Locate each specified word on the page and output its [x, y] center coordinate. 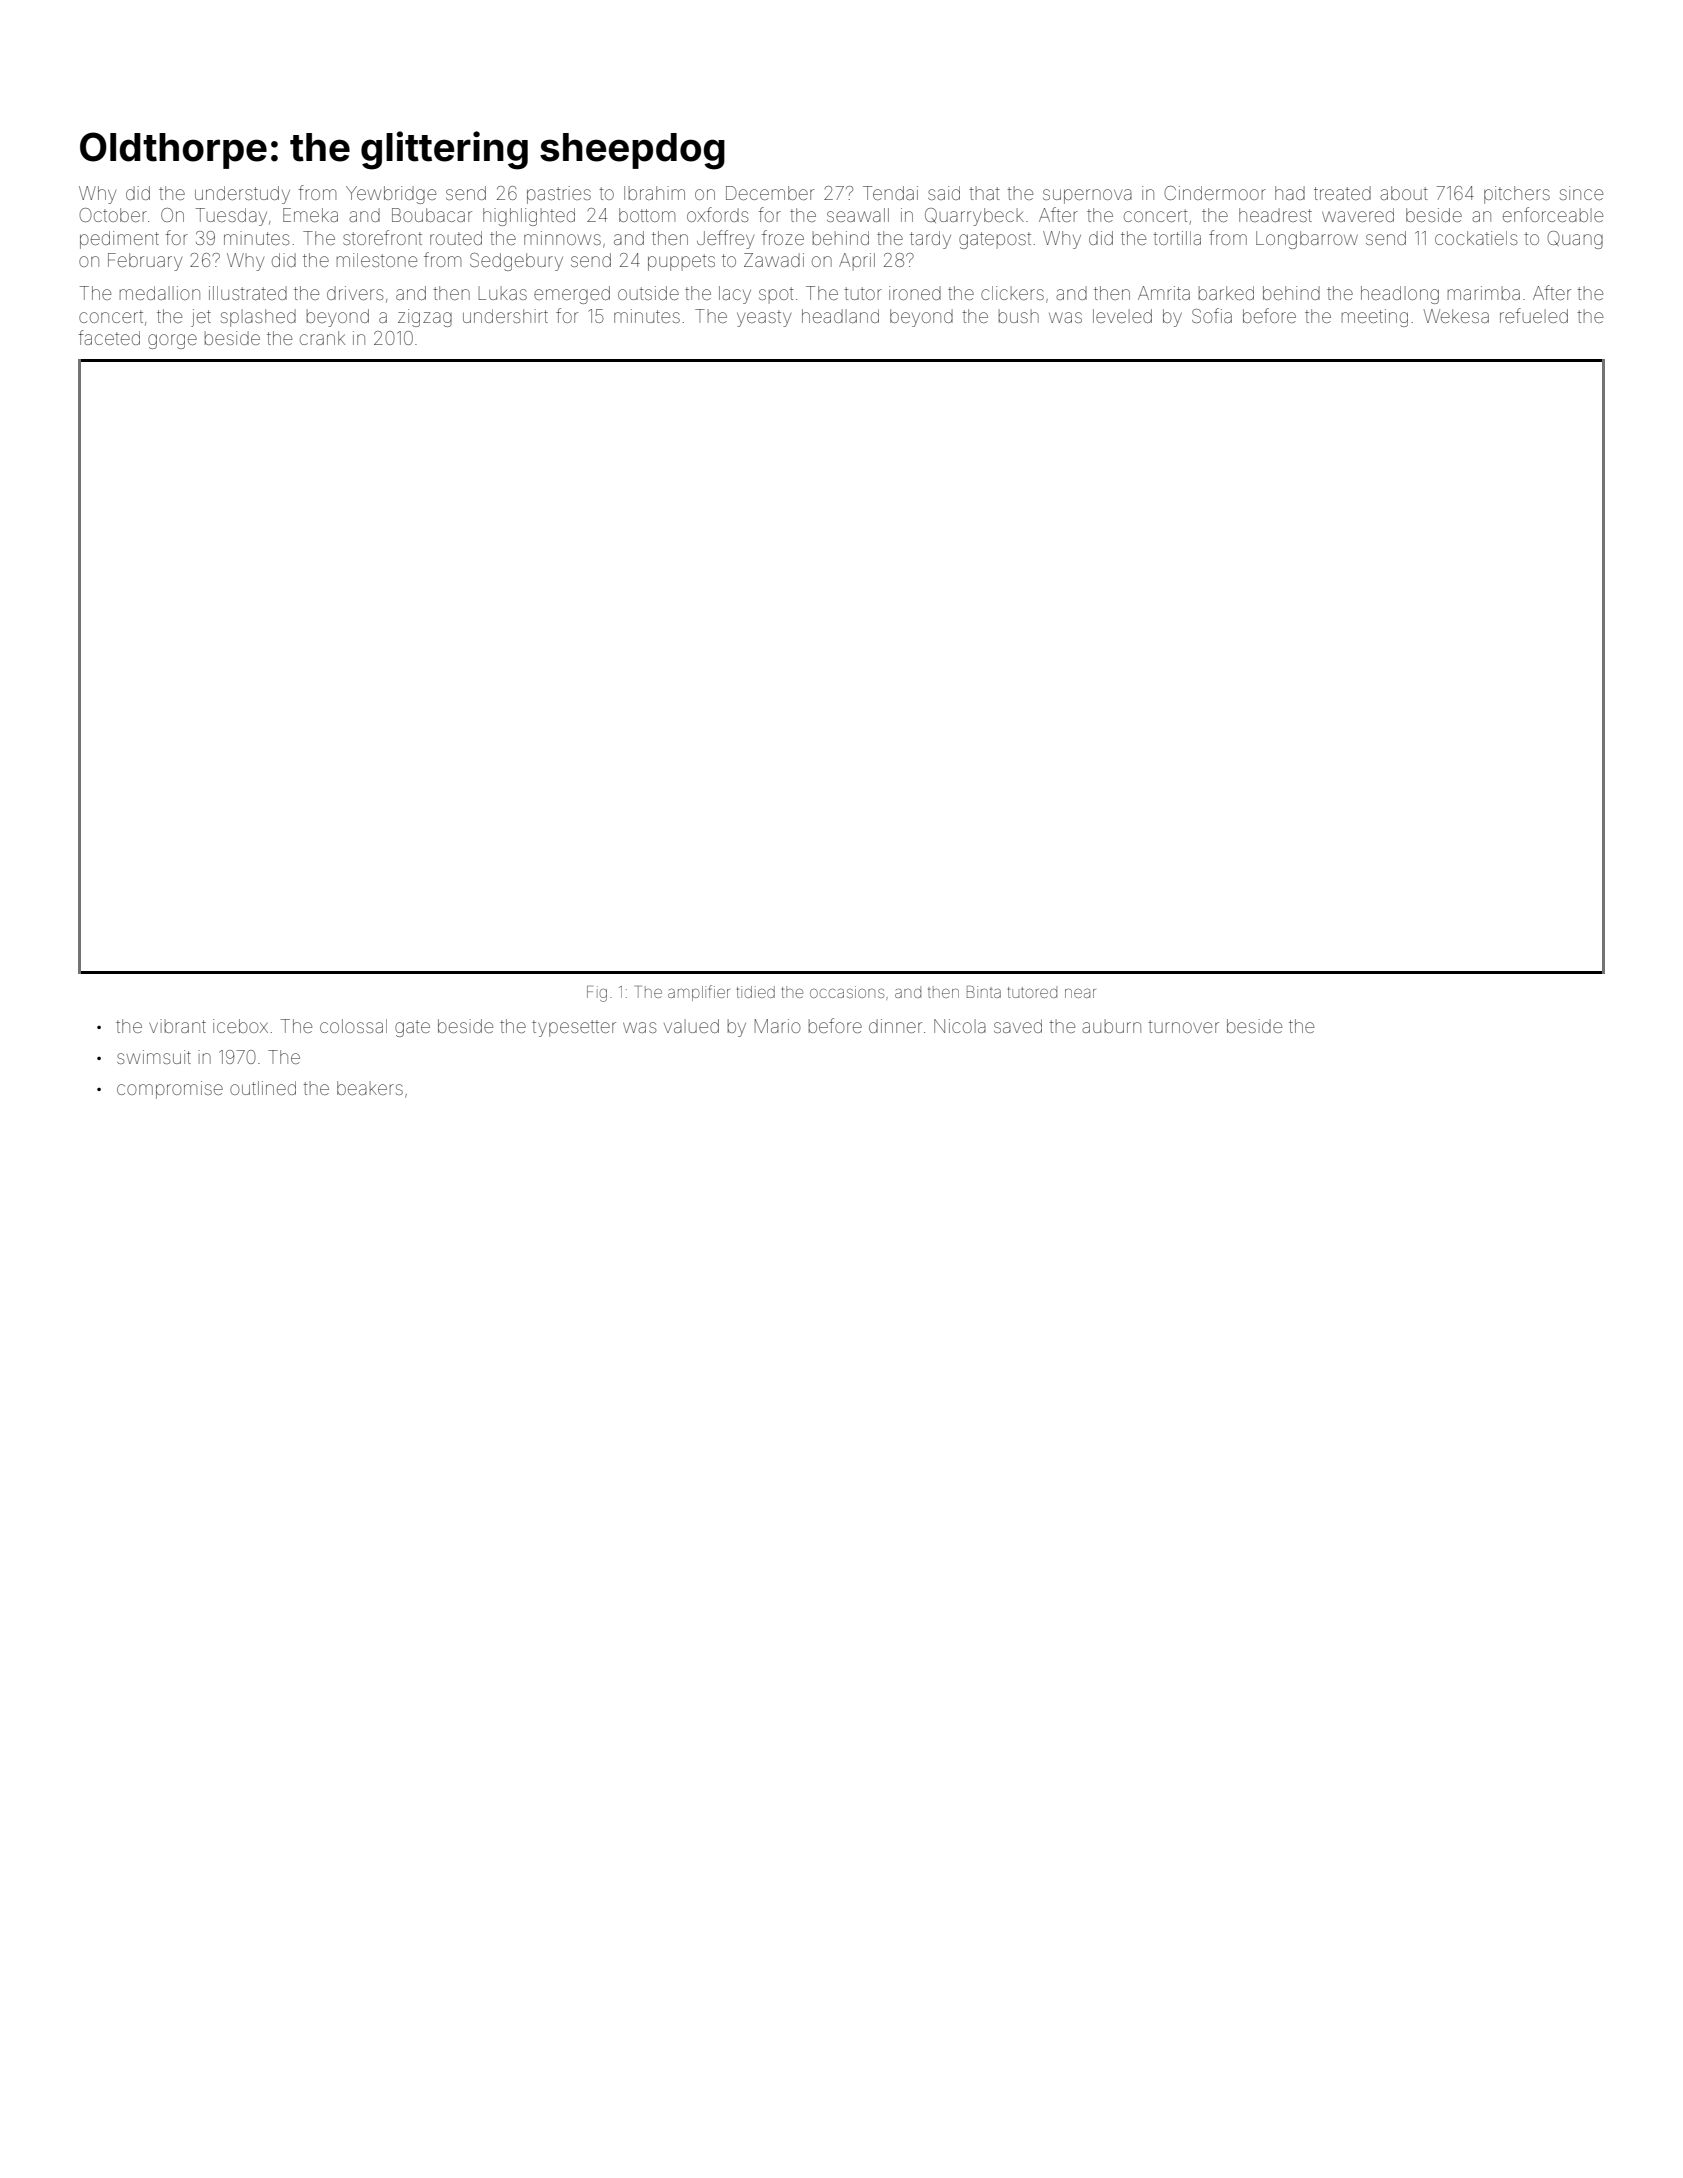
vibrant [177, 1026]
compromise [170, 1090]
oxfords [717, 214]
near [1080, 993]
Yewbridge [391, 195]
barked [1226, 293]
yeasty [764, 318]
